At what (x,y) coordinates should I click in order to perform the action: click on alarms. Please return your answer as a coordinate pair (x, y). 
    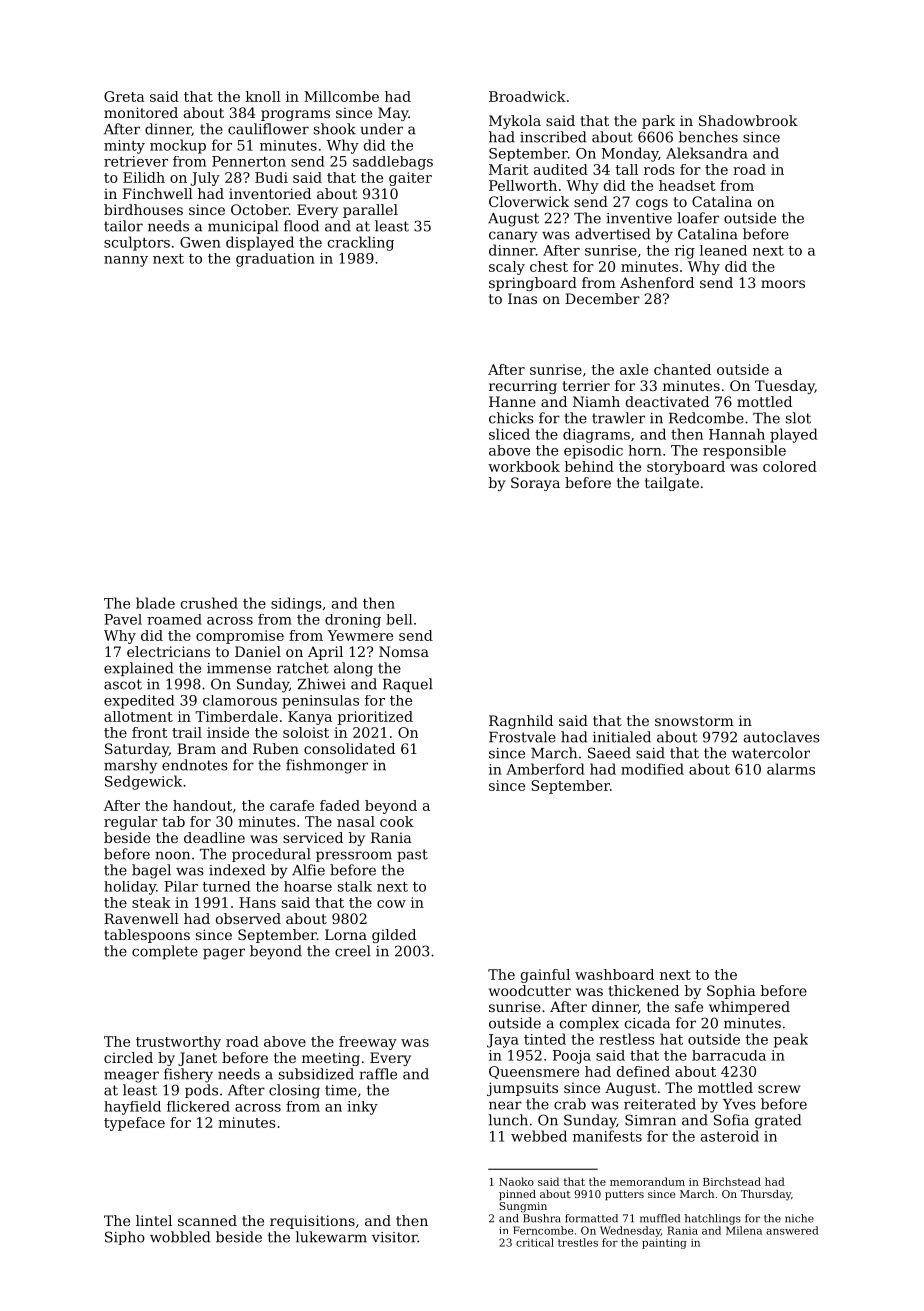
    Looking at the image, I should click on (791, 769).
